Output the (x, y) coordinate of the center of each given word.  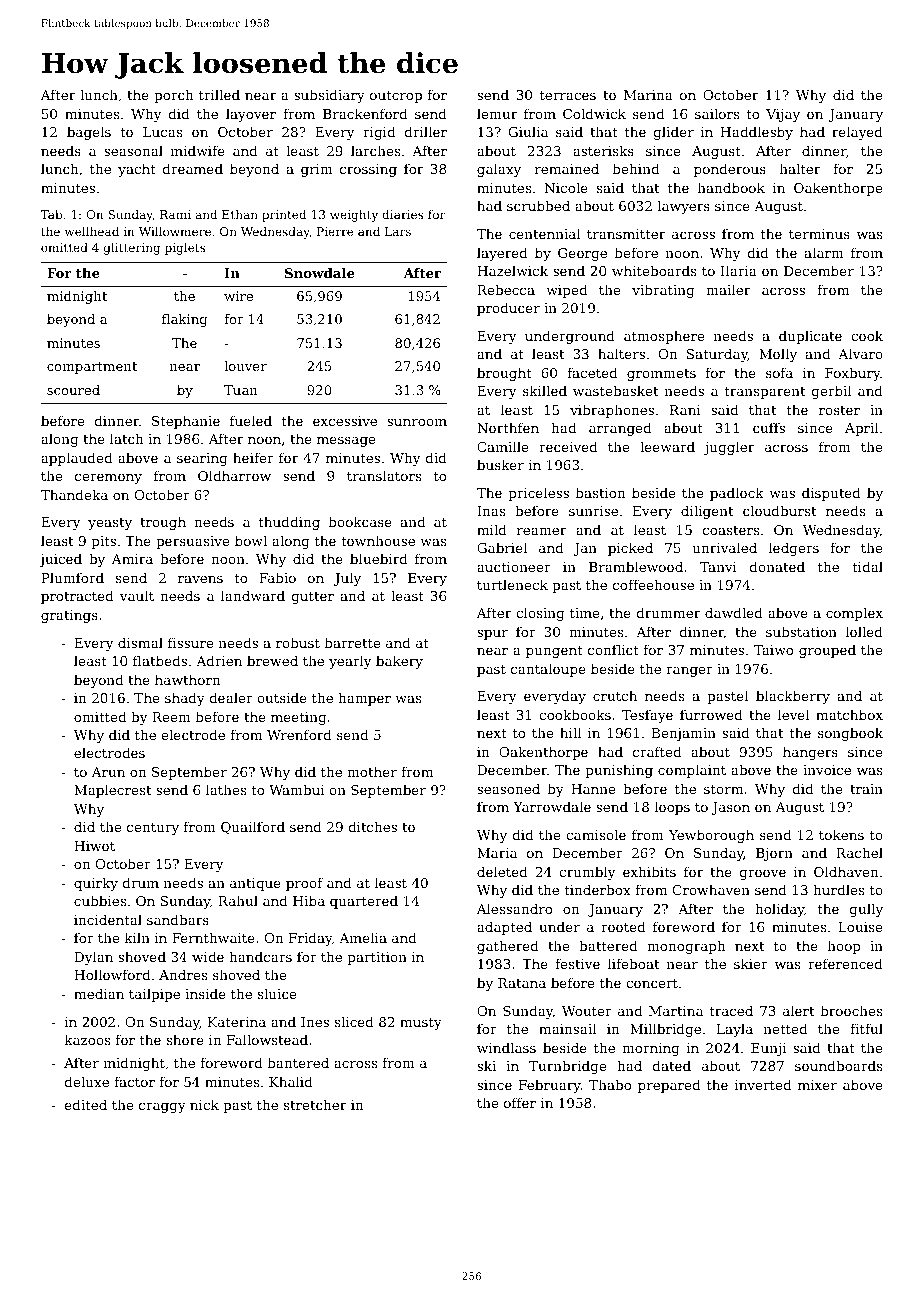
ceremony (108, 479)
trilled (219, 94)
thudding (289, 523)
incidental (108, 919)
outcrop (396, 97)
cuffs (769, 427)
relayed (857, 133)
